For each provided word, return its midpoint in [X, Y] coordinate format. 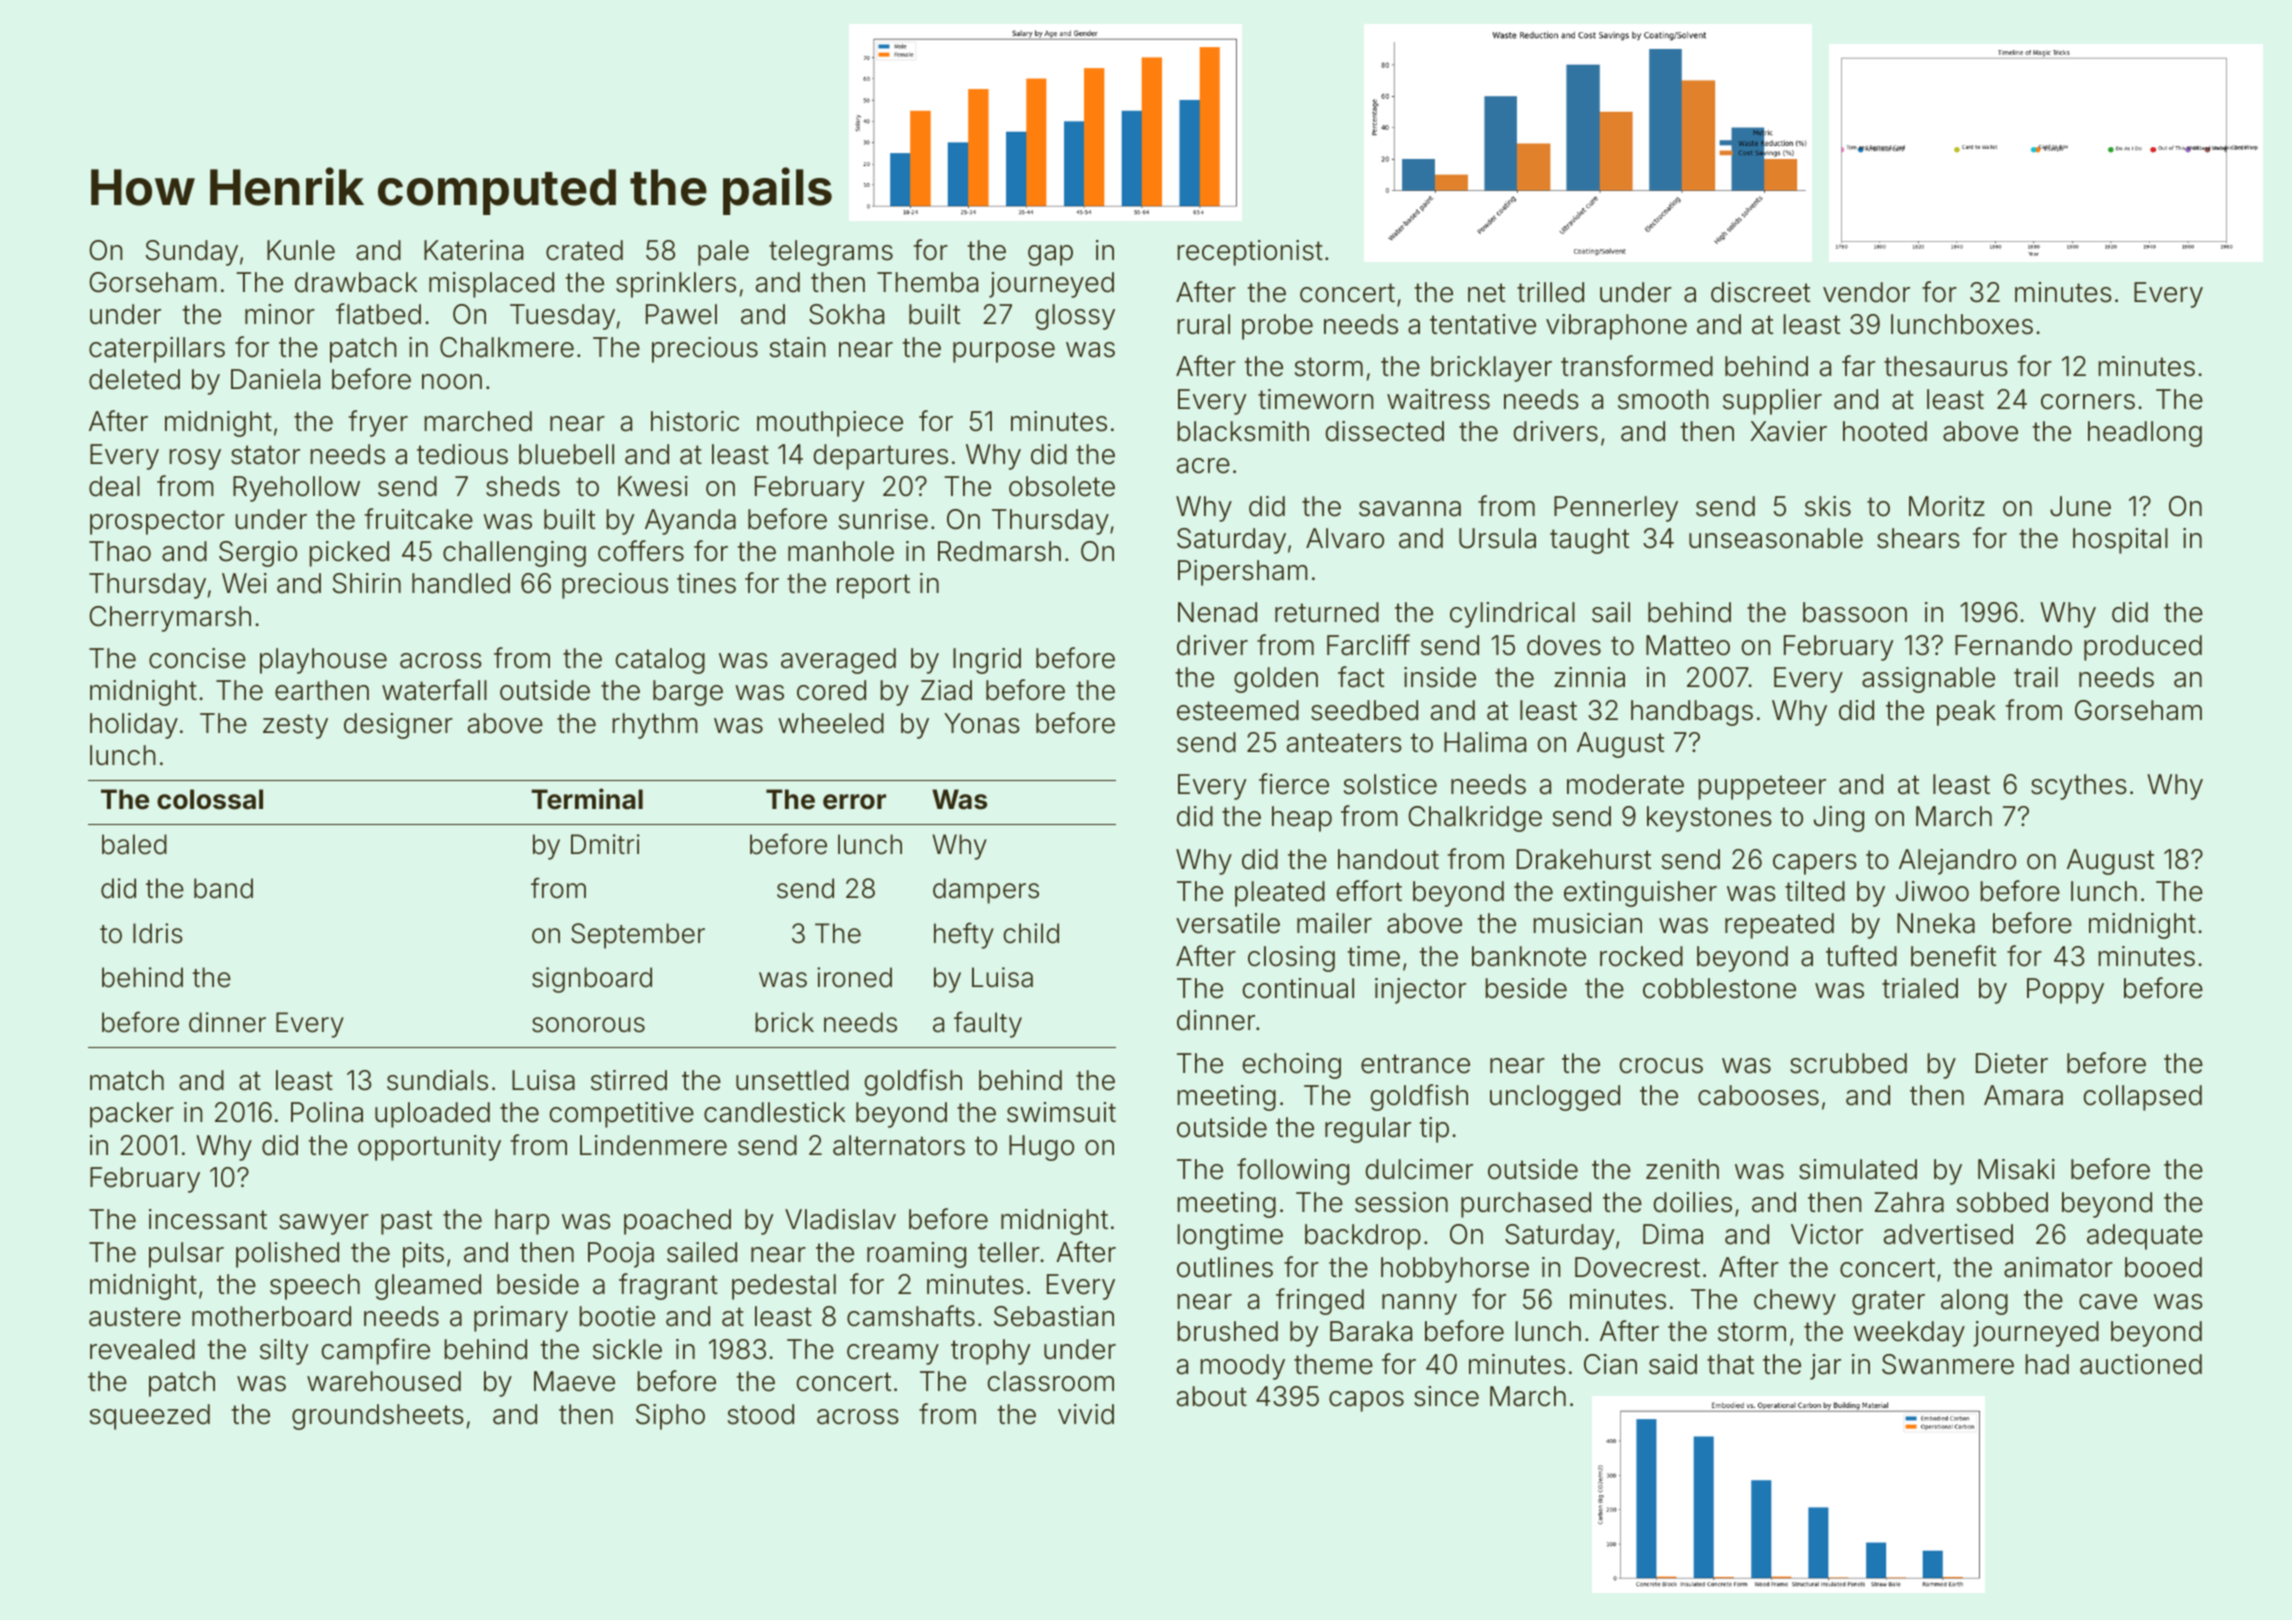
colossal [210, 799]
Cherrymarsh [170, 619]
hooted [1885, 431]
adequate [2145, 1237]
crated [584, 250]
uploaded [432, 1115]
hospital [2120, 541]
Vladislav [840, 1219]
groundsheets [378, 1417]
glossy [1075, 317]
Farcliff [1368, 645]
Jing [1839, 819]
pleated [1280, 894]
